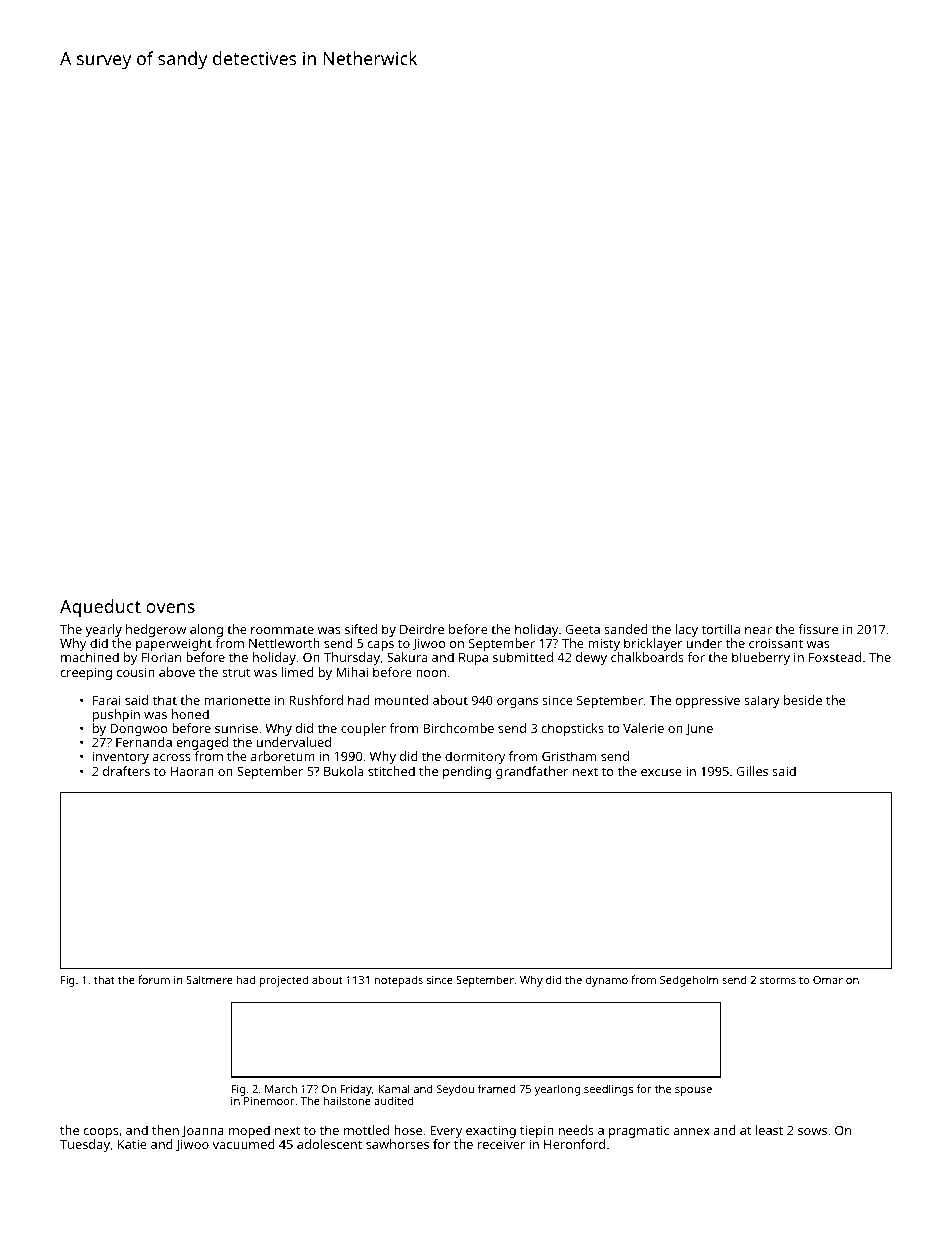 This page has width=952, height=1233. Describe the element at coordinates (283, 756) in the page. I see `arboretum` at that location.
